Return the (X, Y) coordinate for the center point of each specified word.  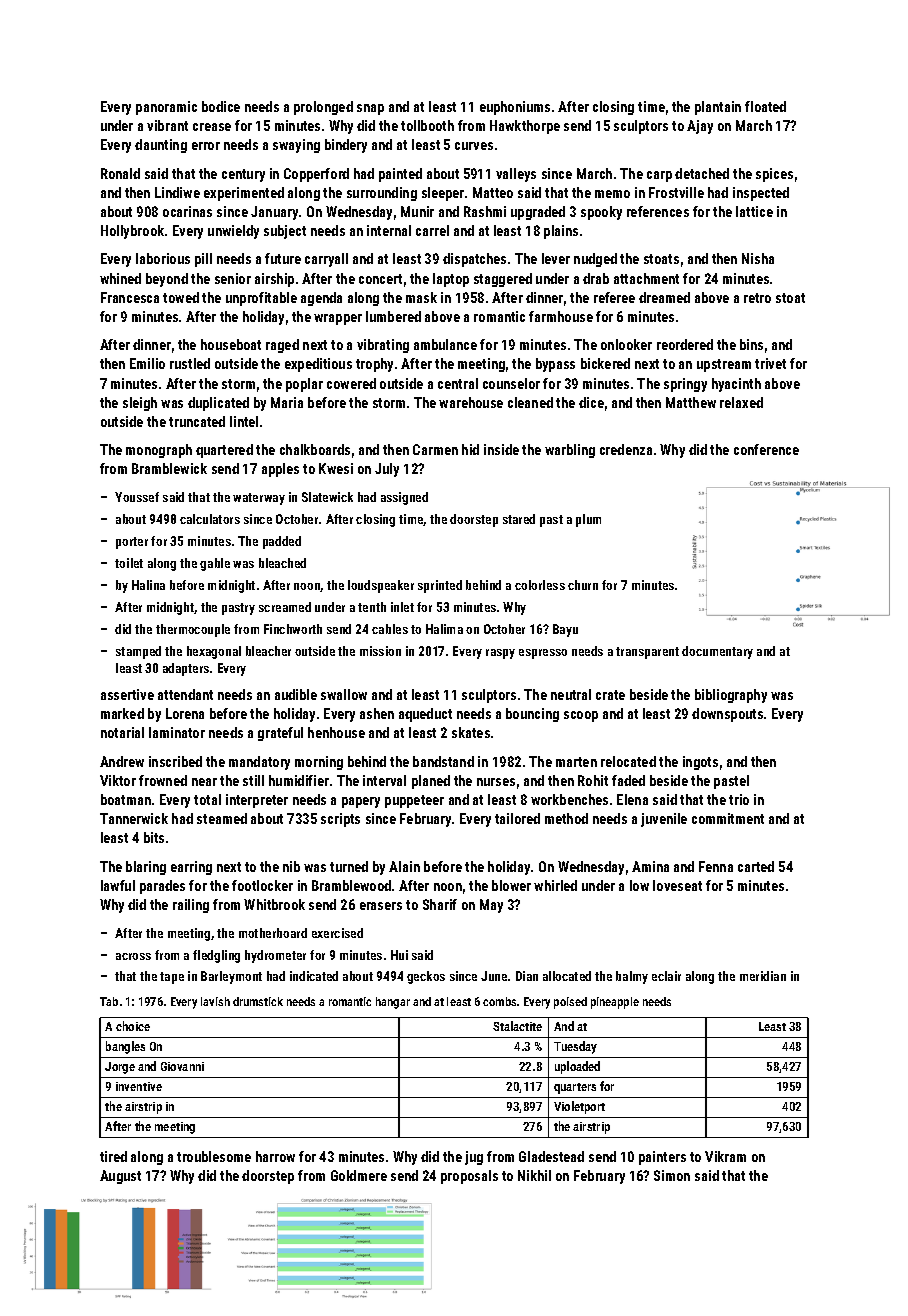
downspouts (727, 715)
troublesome (214, 1156)
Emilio (147, 363)
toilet (129, 563)
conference (766, 449)
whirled (555, 885)
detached (702, 173)
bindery (346, 146)
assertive (127, 694)
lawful (118, 885)
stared (519, 519)
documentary (717, 652)
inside (501, 449)
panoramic (166, 108)
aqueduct (425, 715)
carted (756, 866)
